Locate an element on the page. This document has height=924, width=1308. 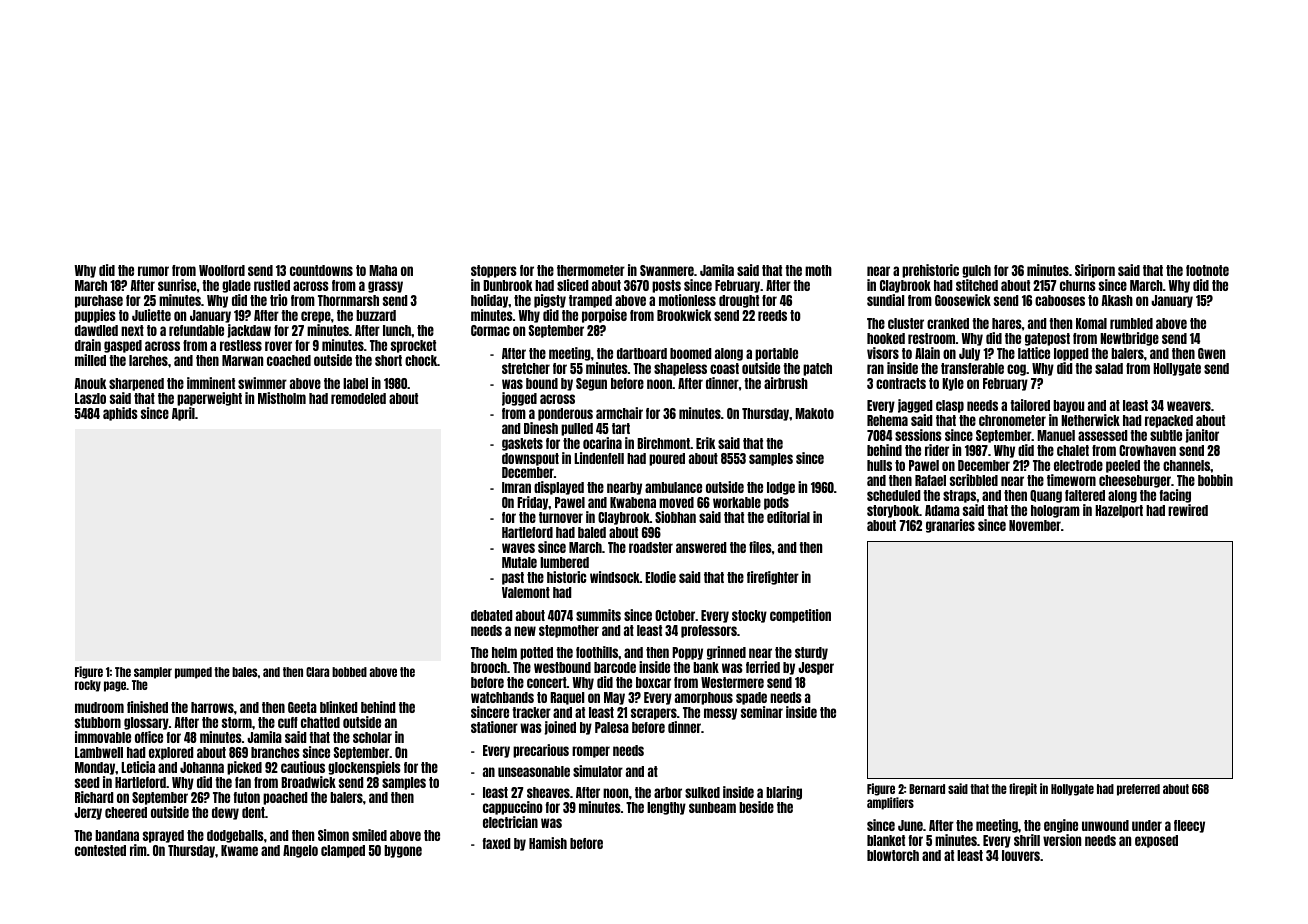
blowtorch is located at coordinates (893, 855).
